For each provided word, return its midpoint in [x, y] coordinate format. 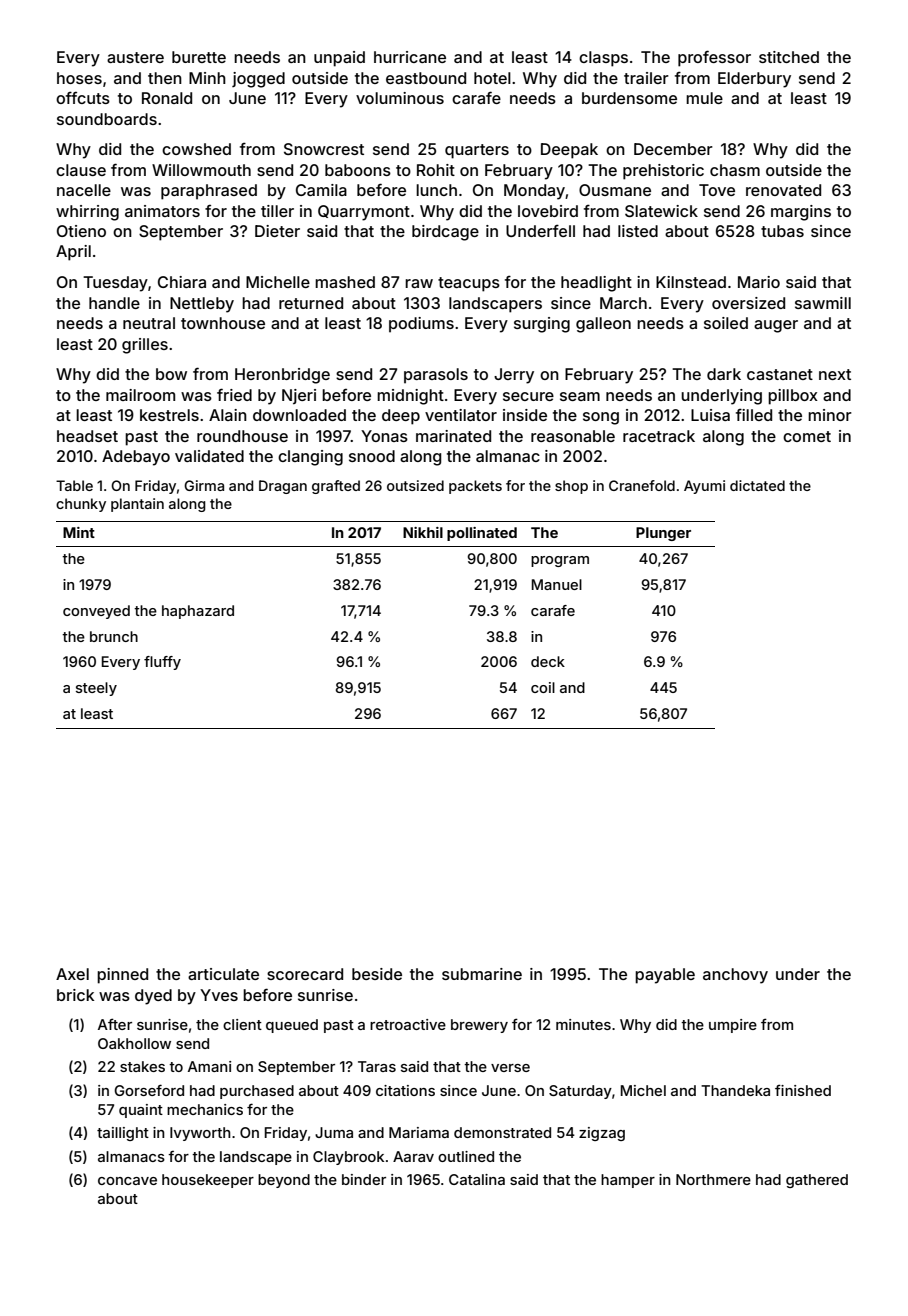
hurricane [410, 57]
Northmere [713, 1179]
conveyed [96, 612]
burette [199, 57]
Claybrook [348, 1158]
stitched [789, 57]
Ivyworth [200, 1134]
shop [571, 487]
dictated [757, 485]
